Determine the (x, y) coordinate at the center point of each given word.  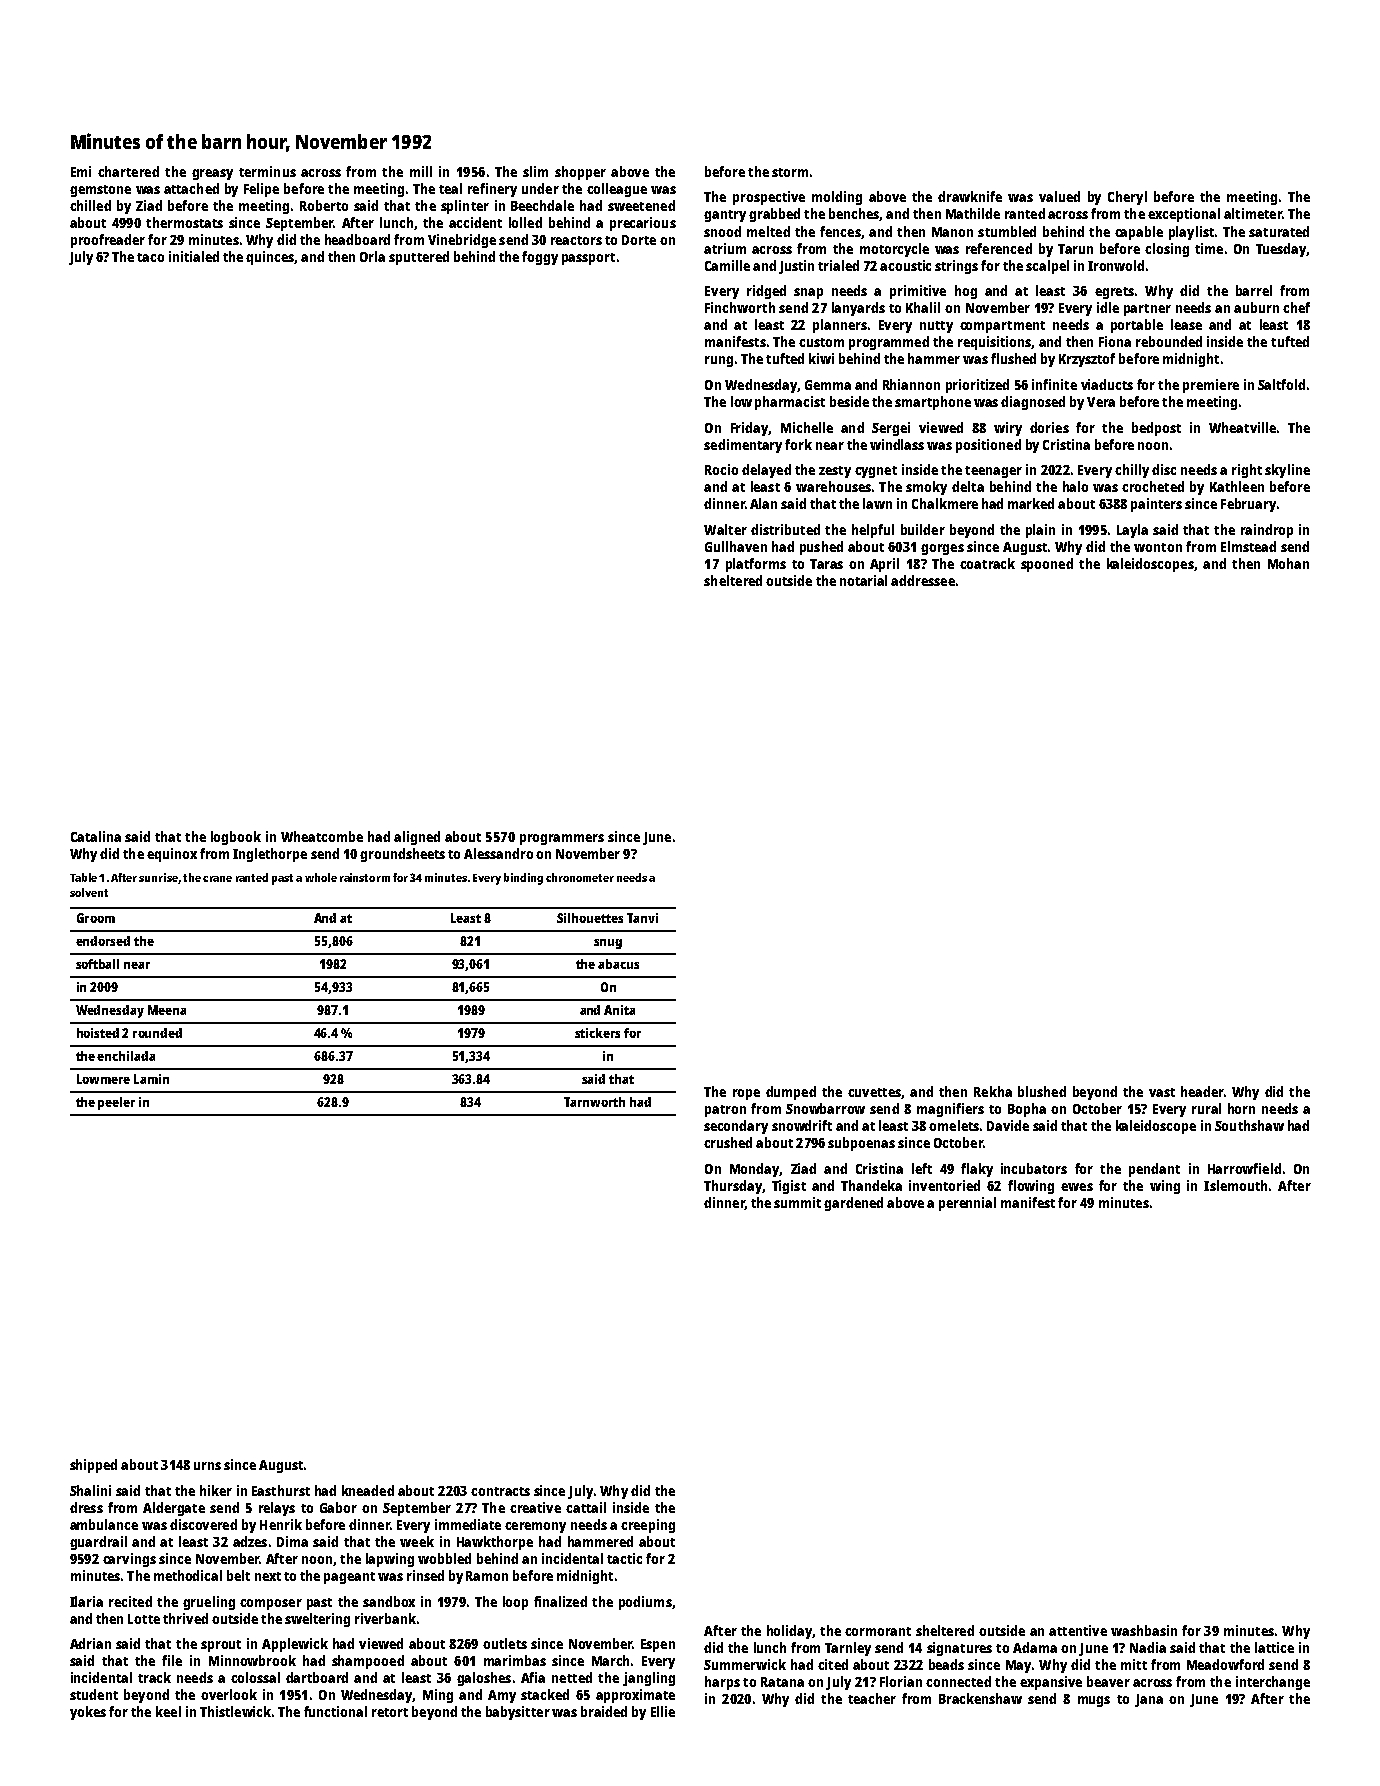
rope (746, 1094)
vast (1162, 1092)
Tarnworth (594, 1102)
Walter (725, 529)
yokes (88, 1713)
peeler (116, 1103)
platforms (756, 565)
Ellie (663, 1711)
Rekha (993, 1091)
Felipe (261, 190)
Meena (167, 1010)
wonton (1158, 547)
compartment (1002, 327)
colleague (617, 190)
